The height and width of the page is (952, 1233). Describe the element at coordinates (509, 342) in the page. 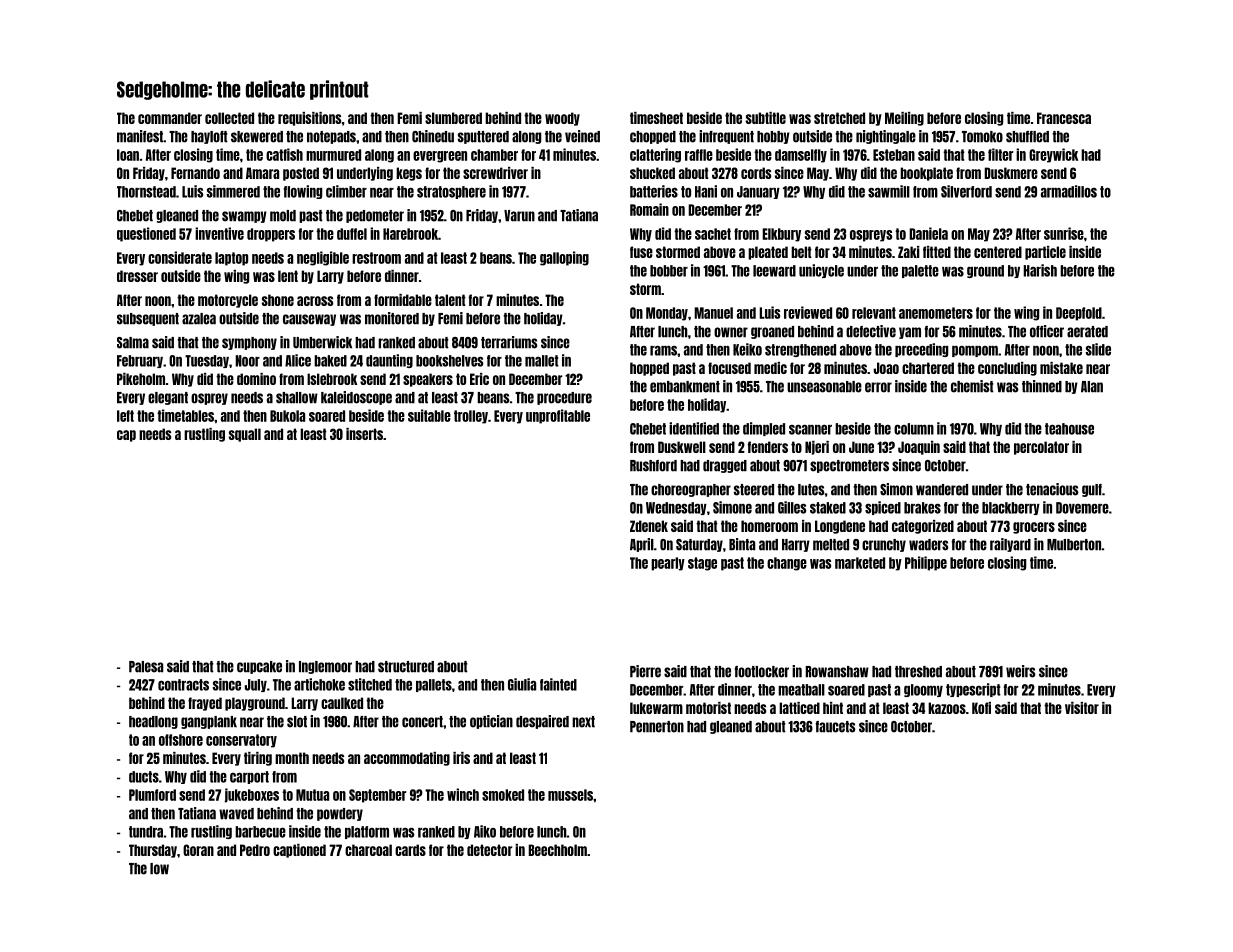

I see `terrariums` at that location.
